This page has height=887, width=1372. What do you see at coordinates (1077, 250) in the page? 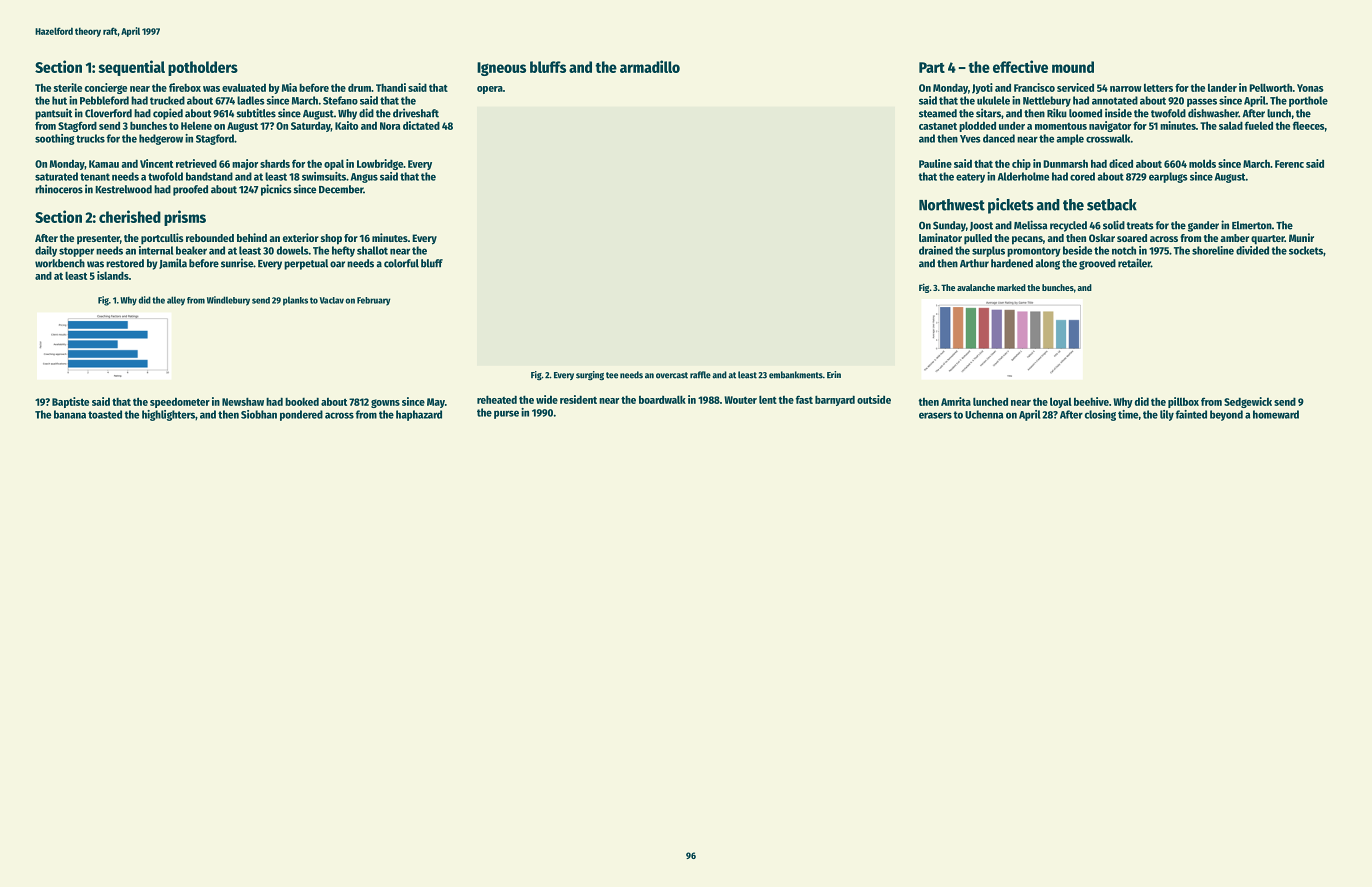
I see `beside` at bounding box center [1077, 250].
